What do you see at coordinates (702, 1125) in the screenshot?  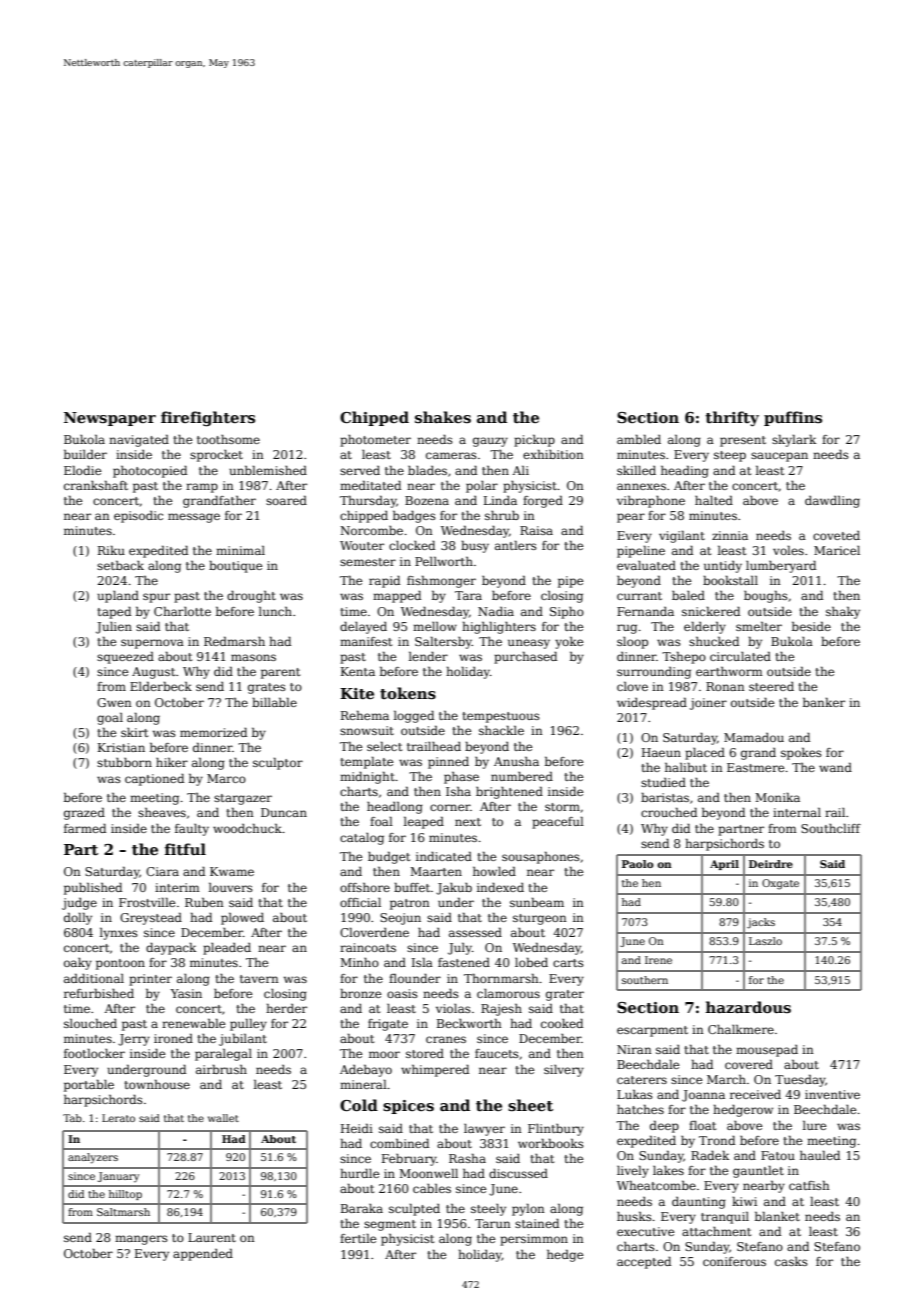 I see `float` at bounding box center [702, 1125].
